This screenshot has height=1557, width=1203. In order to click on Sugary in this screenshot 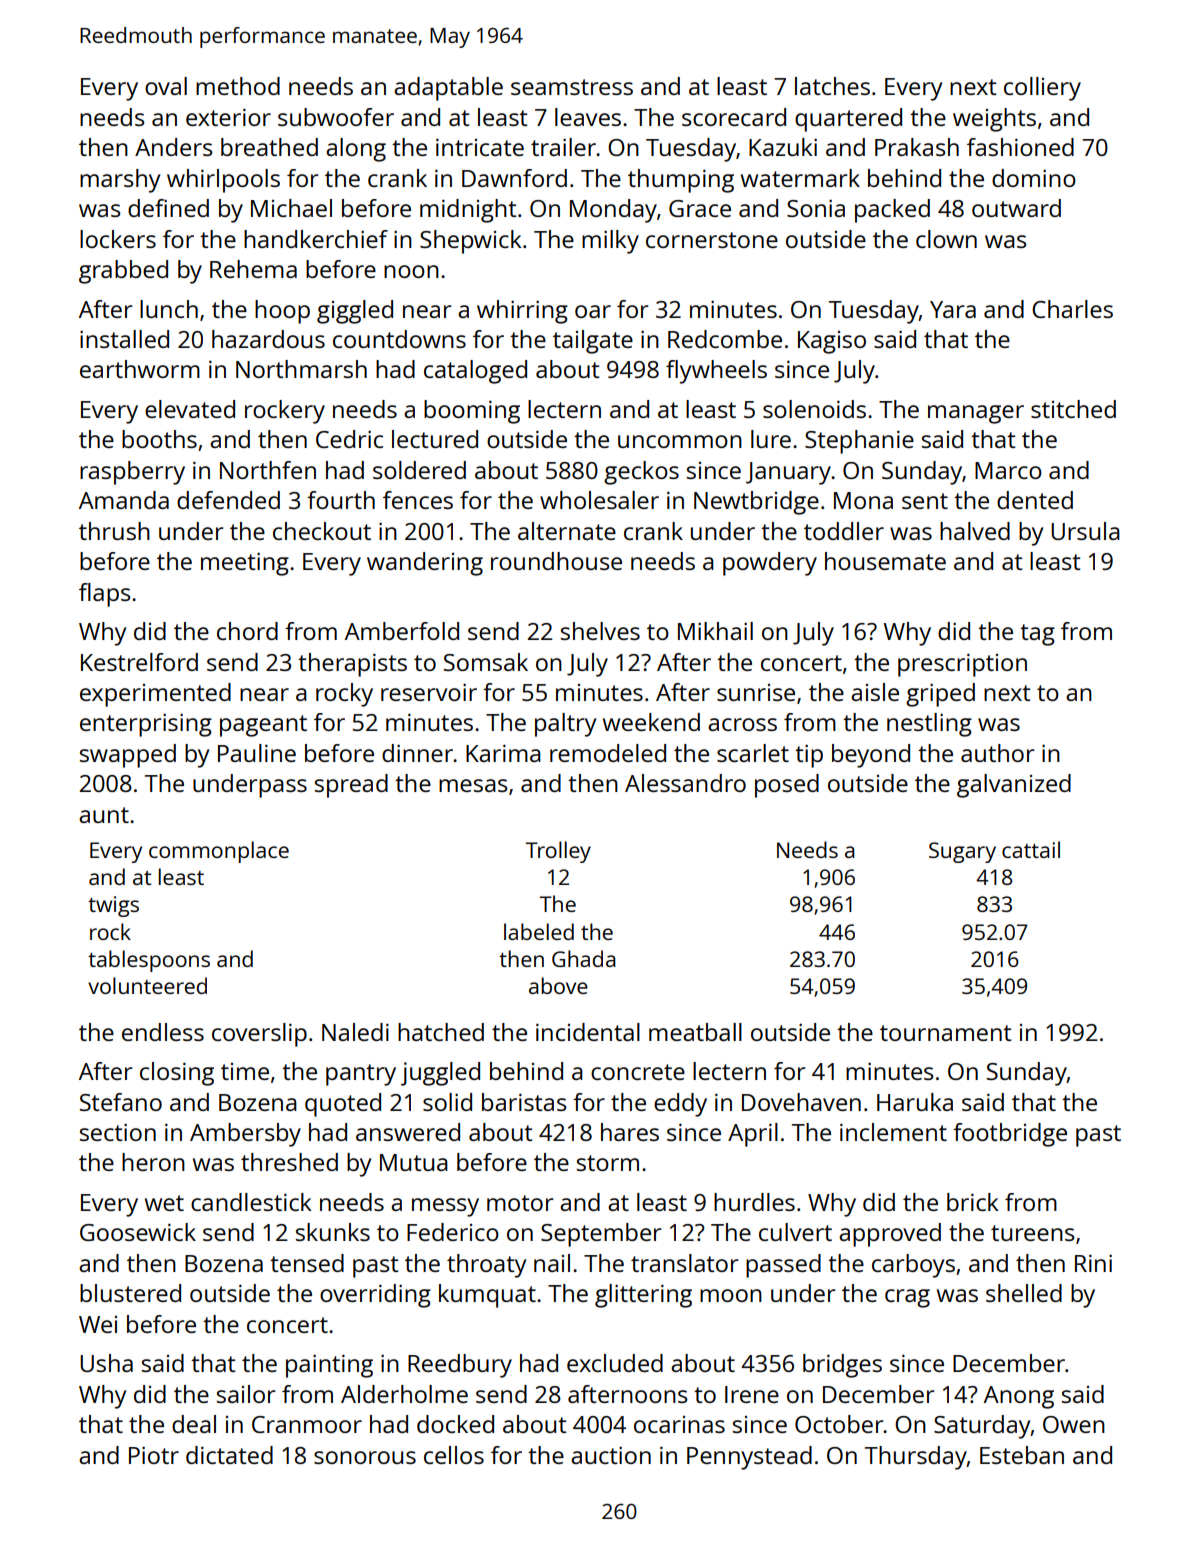, I will do `click(962, 852)`.
